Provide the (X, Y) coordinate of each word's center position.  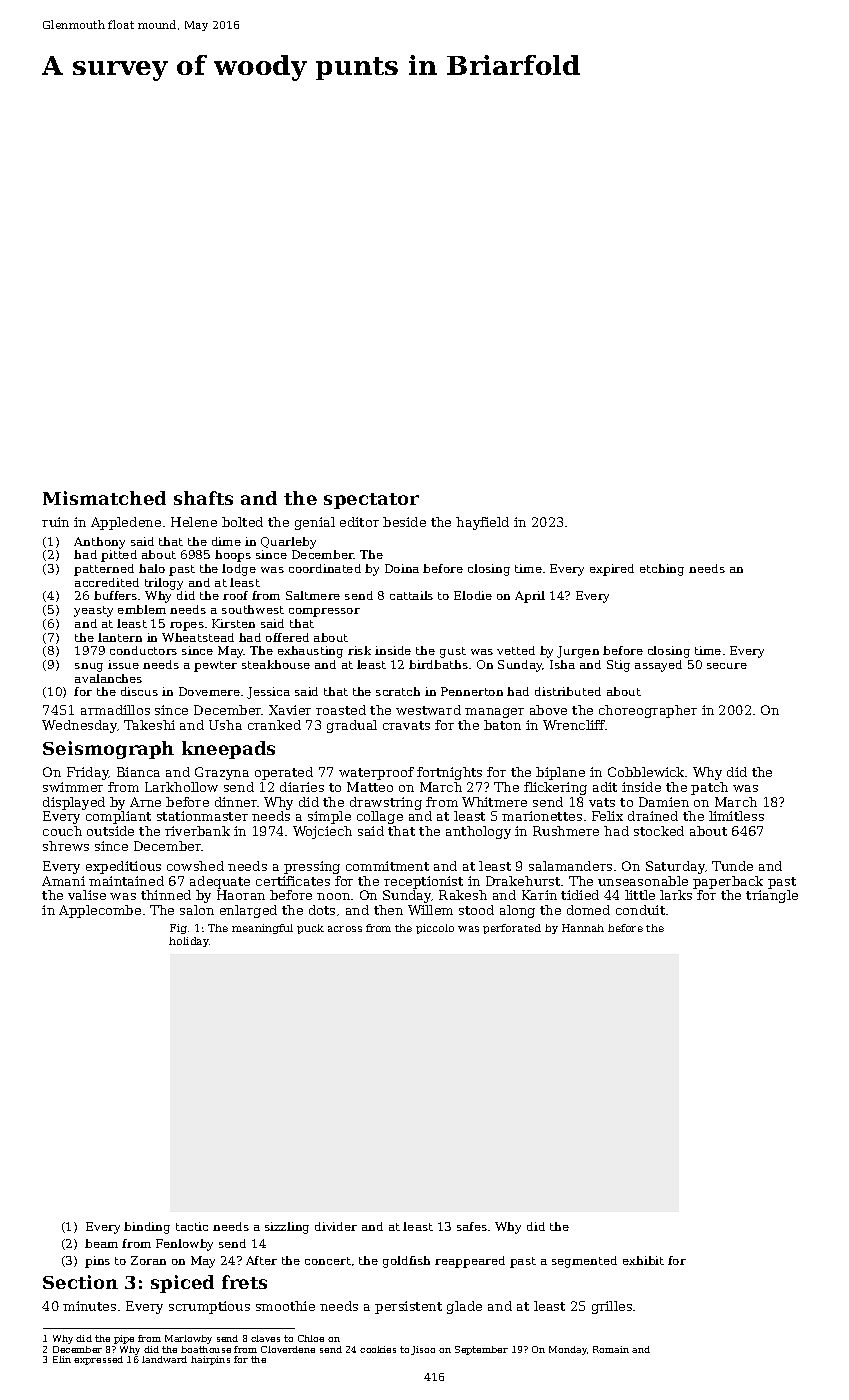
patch (709, 788)
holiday (189, 942)
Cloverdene (288, 1349)
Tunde (732, 866)
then (388, 910)
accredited (107, 582)
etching (662, 570)
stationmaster (202, 816)
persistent (408, 1307)
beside (404, 522)
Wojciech (322, 832)
